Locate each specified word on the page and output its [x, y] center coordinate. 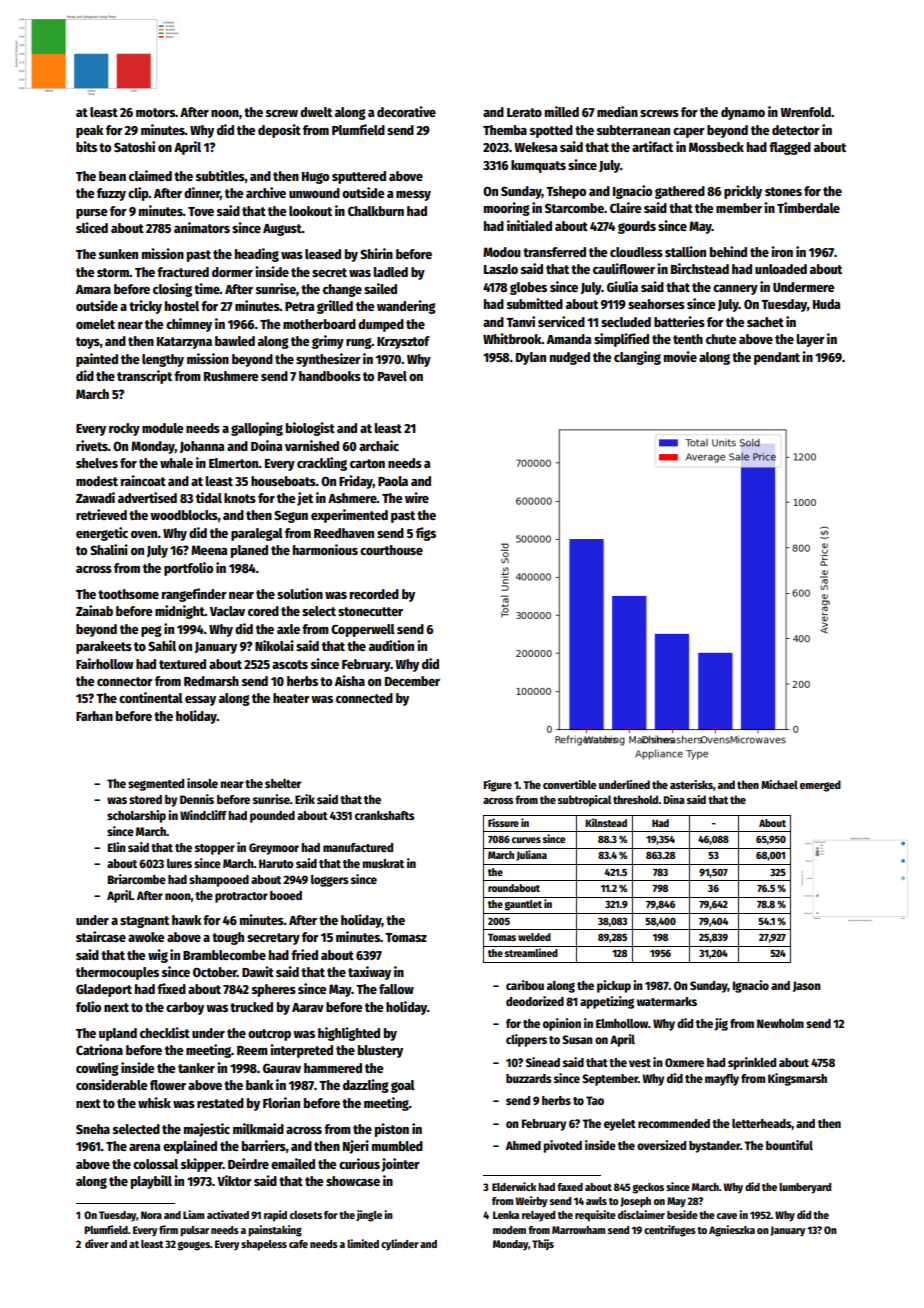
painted [97, 360]
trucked [251, 1007]
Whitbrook [512, 338]
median [617, 111]
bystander [714, 1147]
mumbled [397, 1146]
